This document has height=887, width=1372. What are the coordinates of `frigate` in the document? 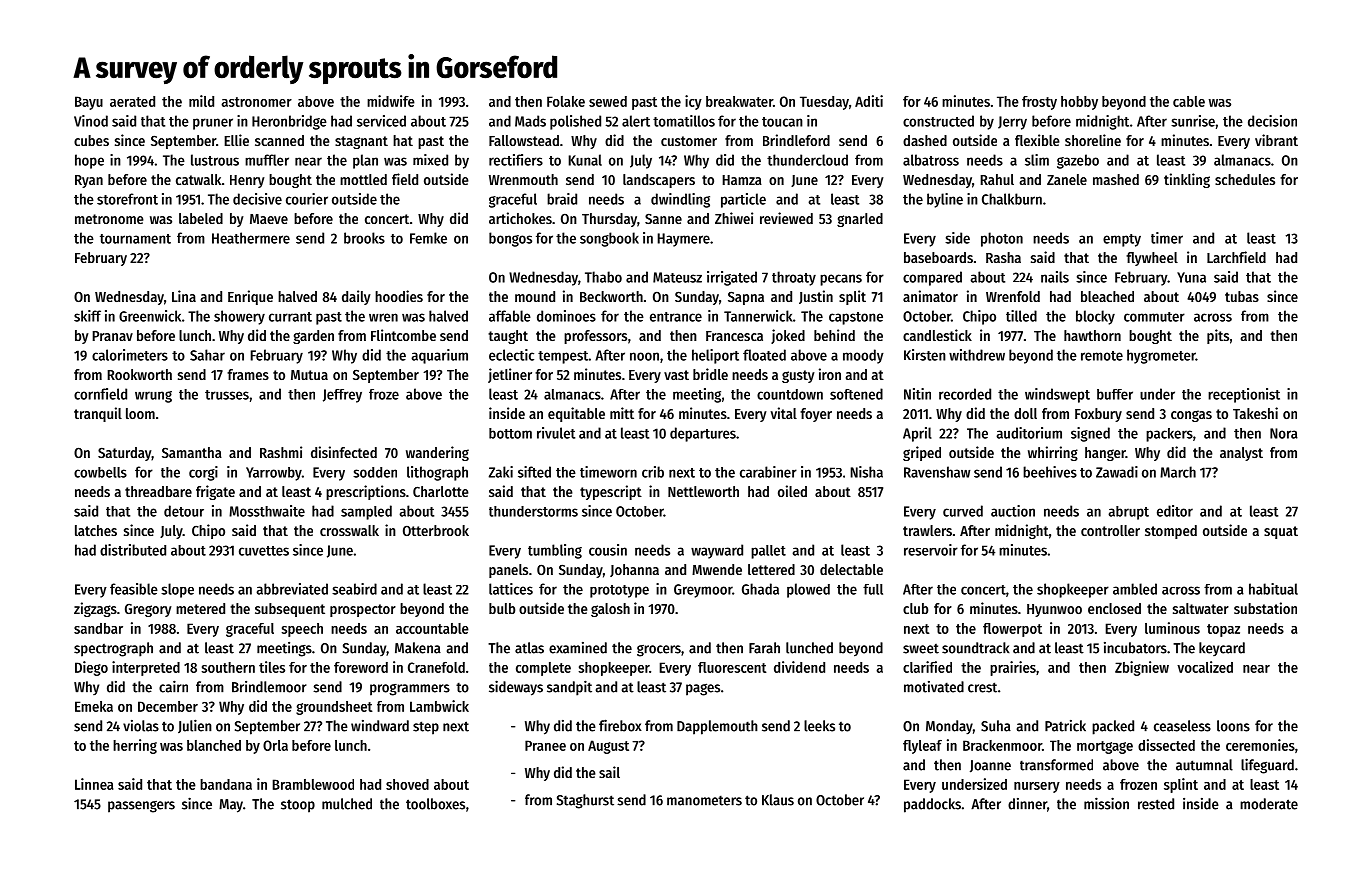 It's located at (215, 492).
